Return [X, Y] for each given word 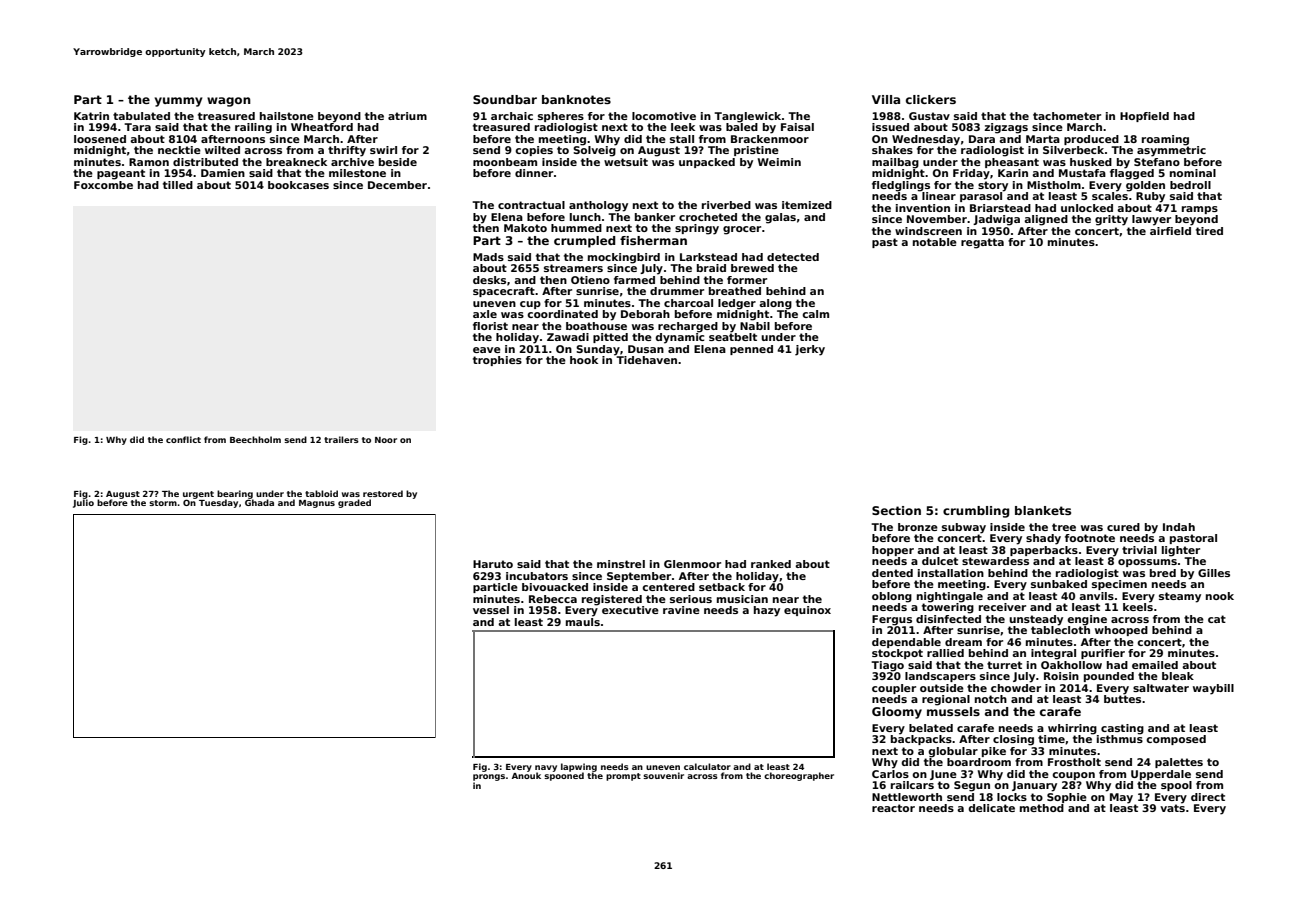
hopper [893, 551]
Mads [488, 257]
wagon [229, 102]
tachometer [1067, 116]
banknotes [576, 99]
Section [896, 510]
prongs [489, 777]
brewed [752, 268]
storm [163, 503]
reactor [893, 808]
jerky [810, 350]
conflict [183, 439]
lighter [1181, 551]
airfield [1170, 231]
